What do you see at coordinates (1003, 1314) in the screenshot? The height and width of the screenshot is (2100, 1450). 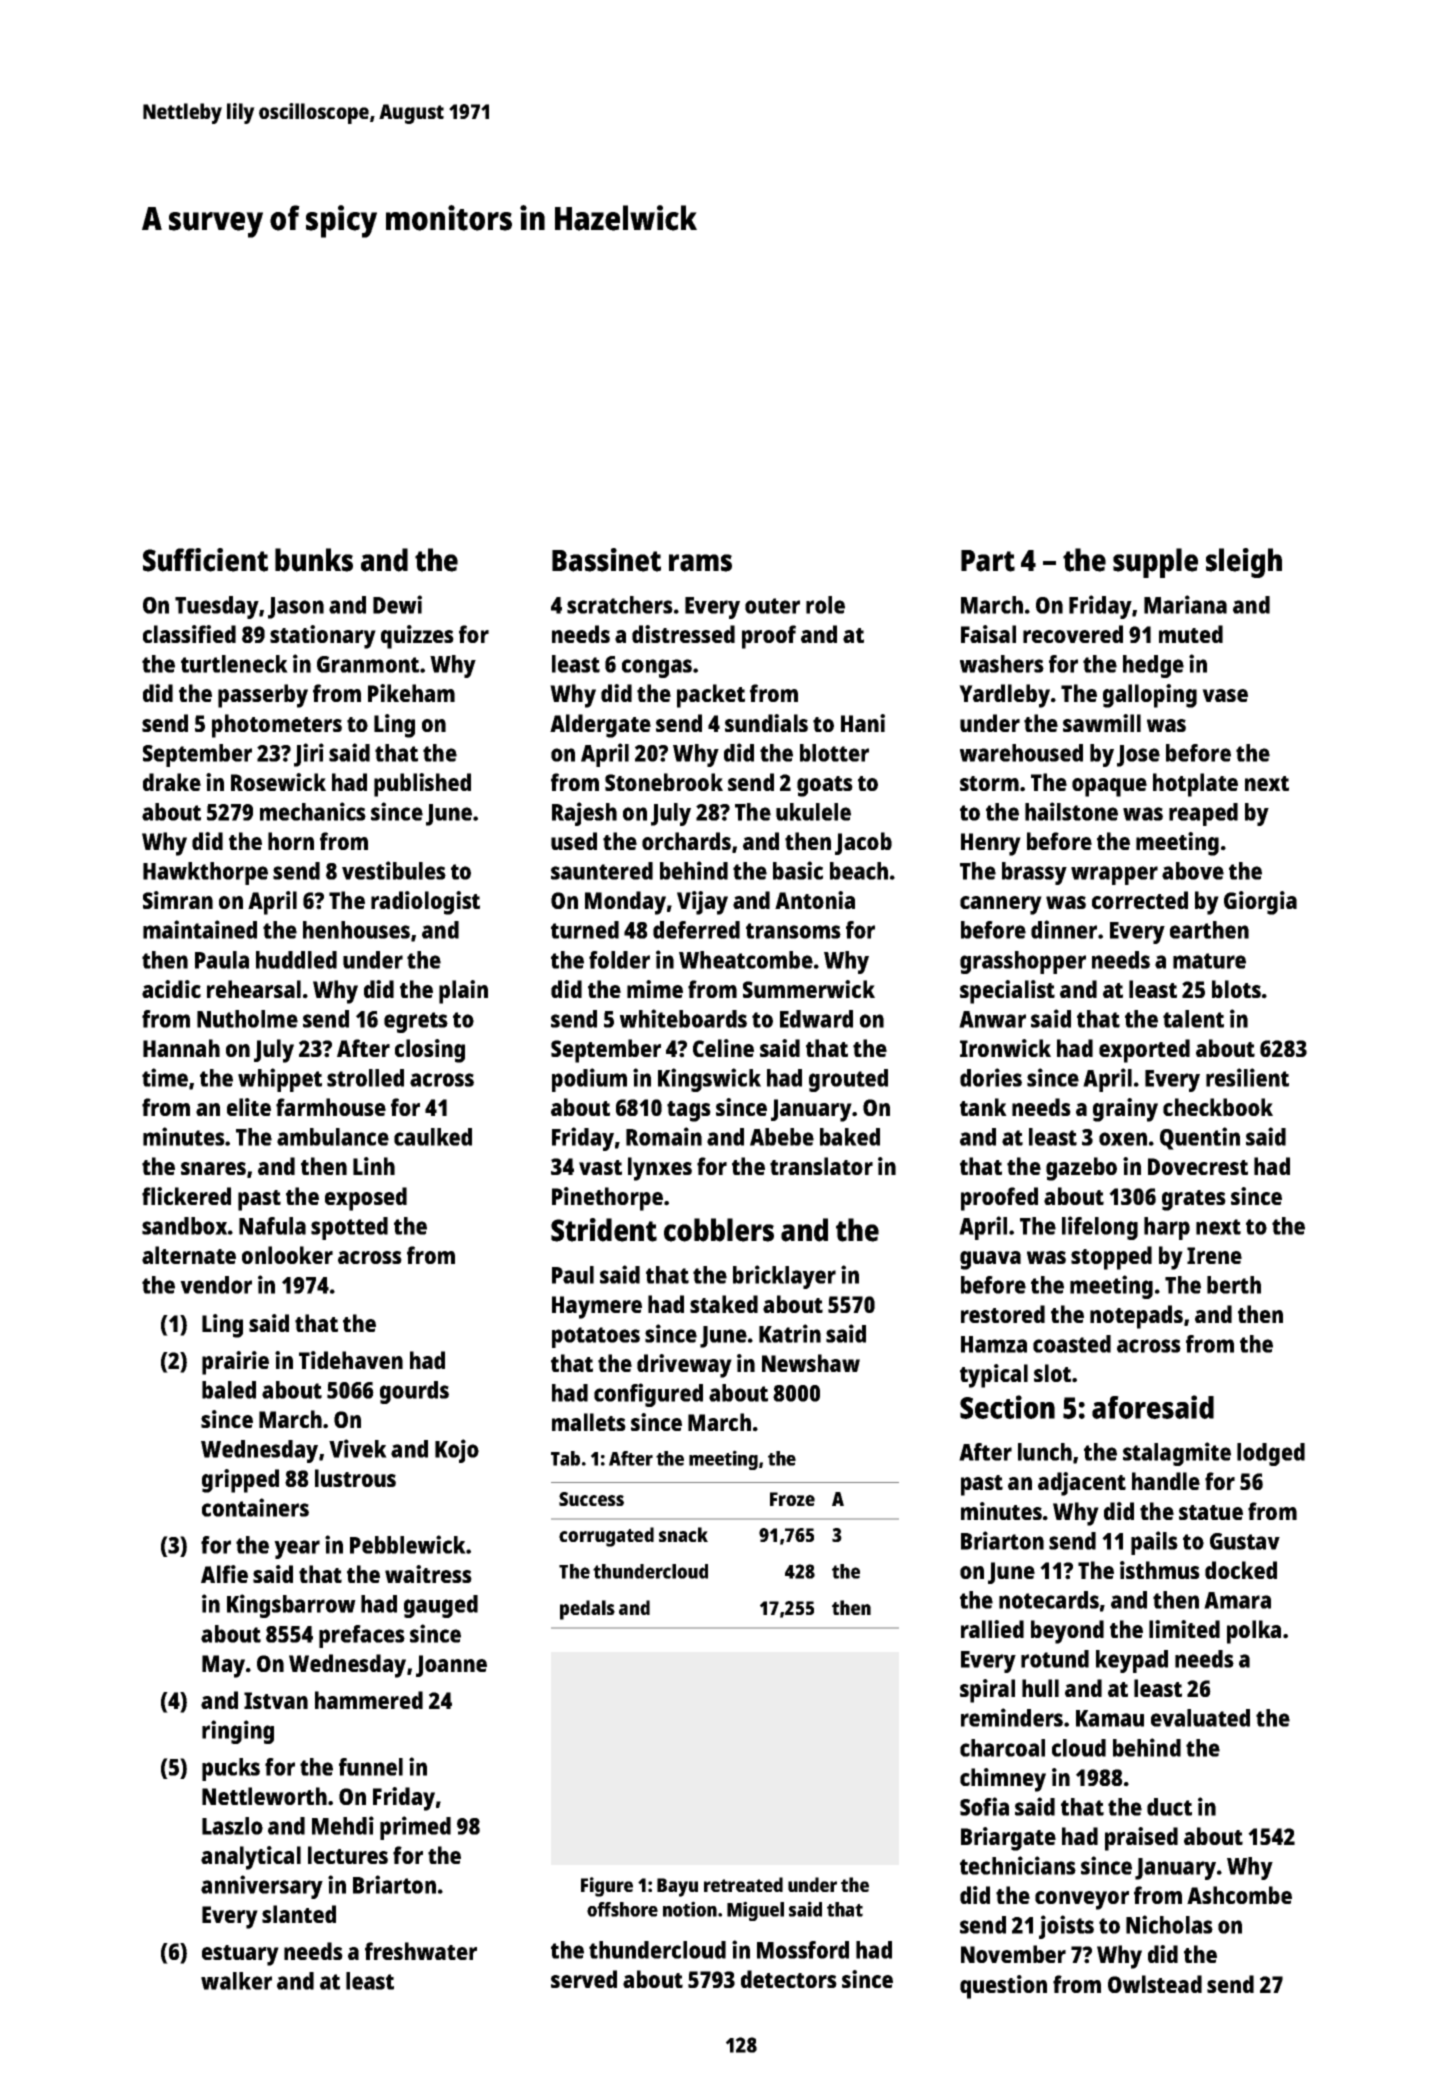 I see `restored` at bounding box center [1003, 1314].
